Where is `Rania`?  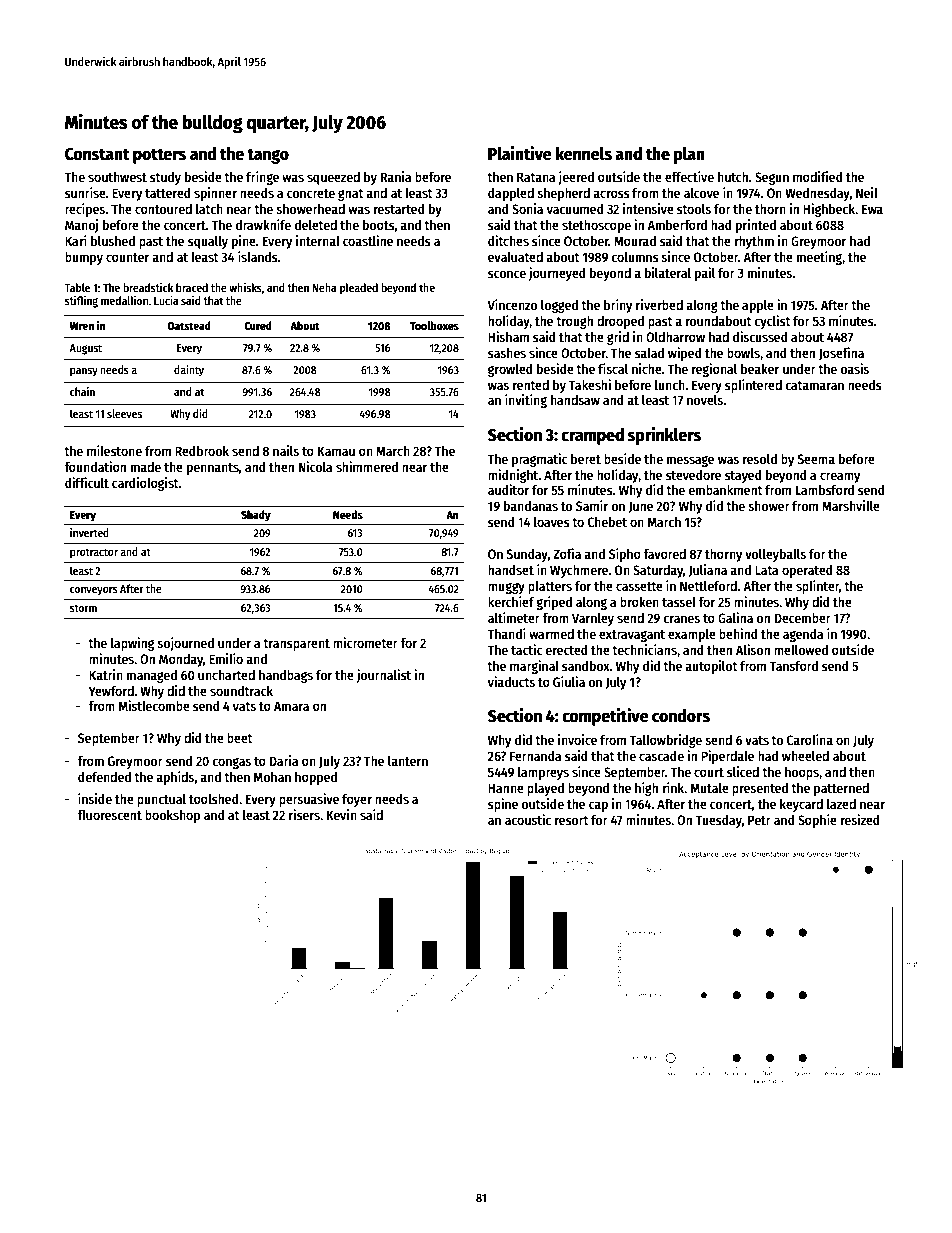 Rania is located at coordinates (396, 176).
